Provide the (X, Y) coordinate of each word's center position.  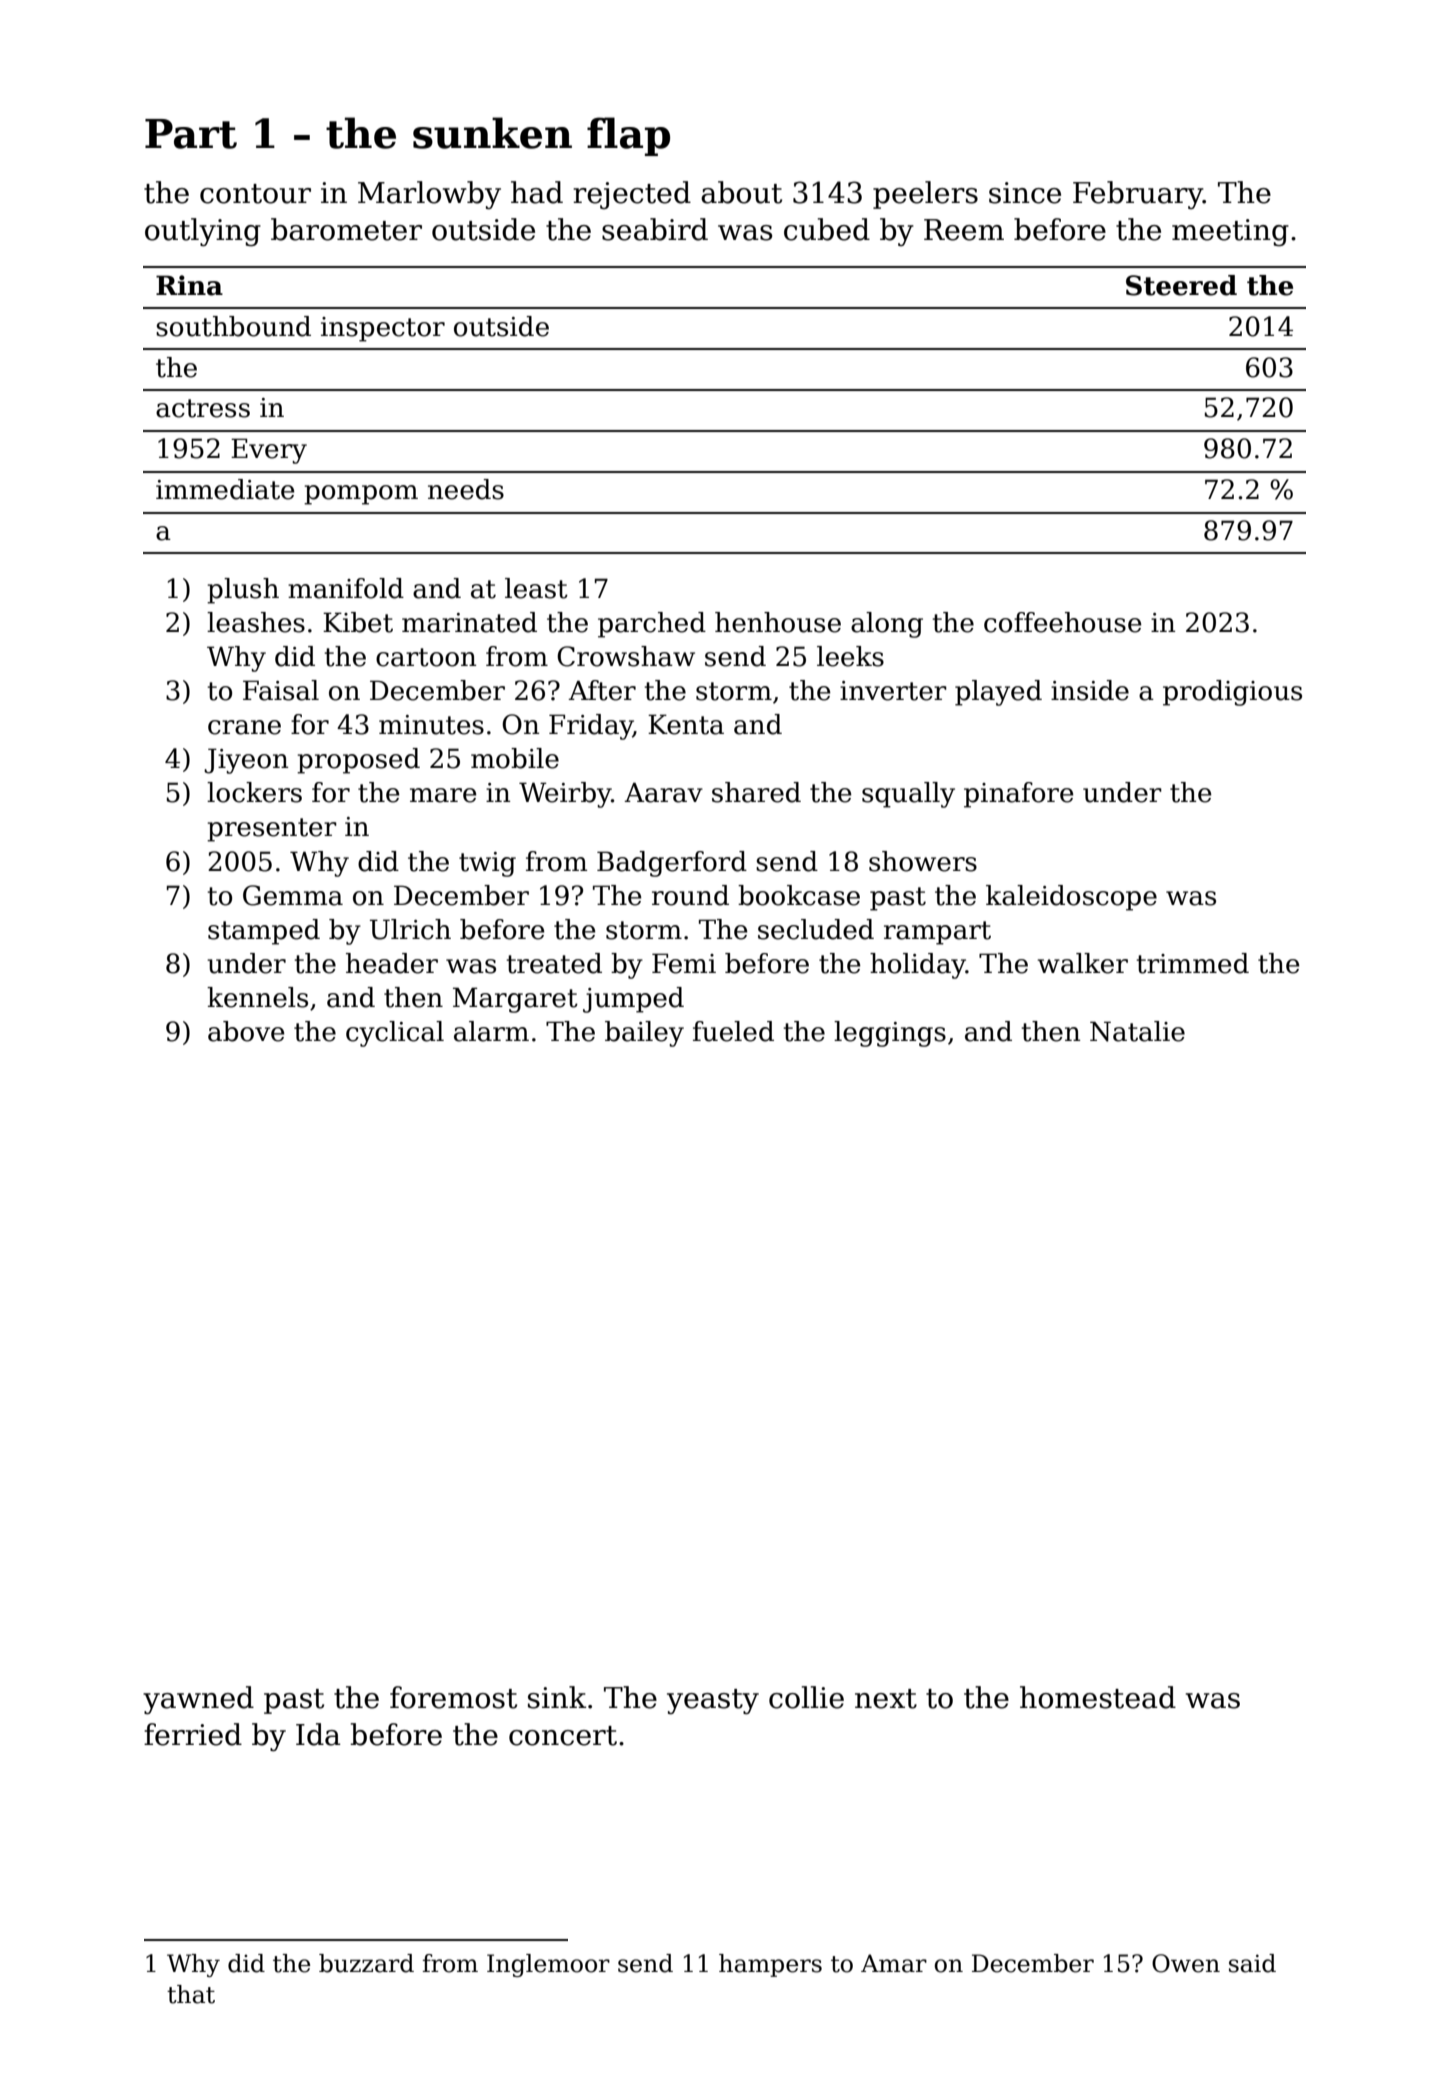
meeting (1230, 232)
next (886, 1699)
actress (203, 408)
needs (466, 489)
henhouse (778, 622)
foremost (453, 1697)
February (1138, 195)
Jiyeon (246, 761)
